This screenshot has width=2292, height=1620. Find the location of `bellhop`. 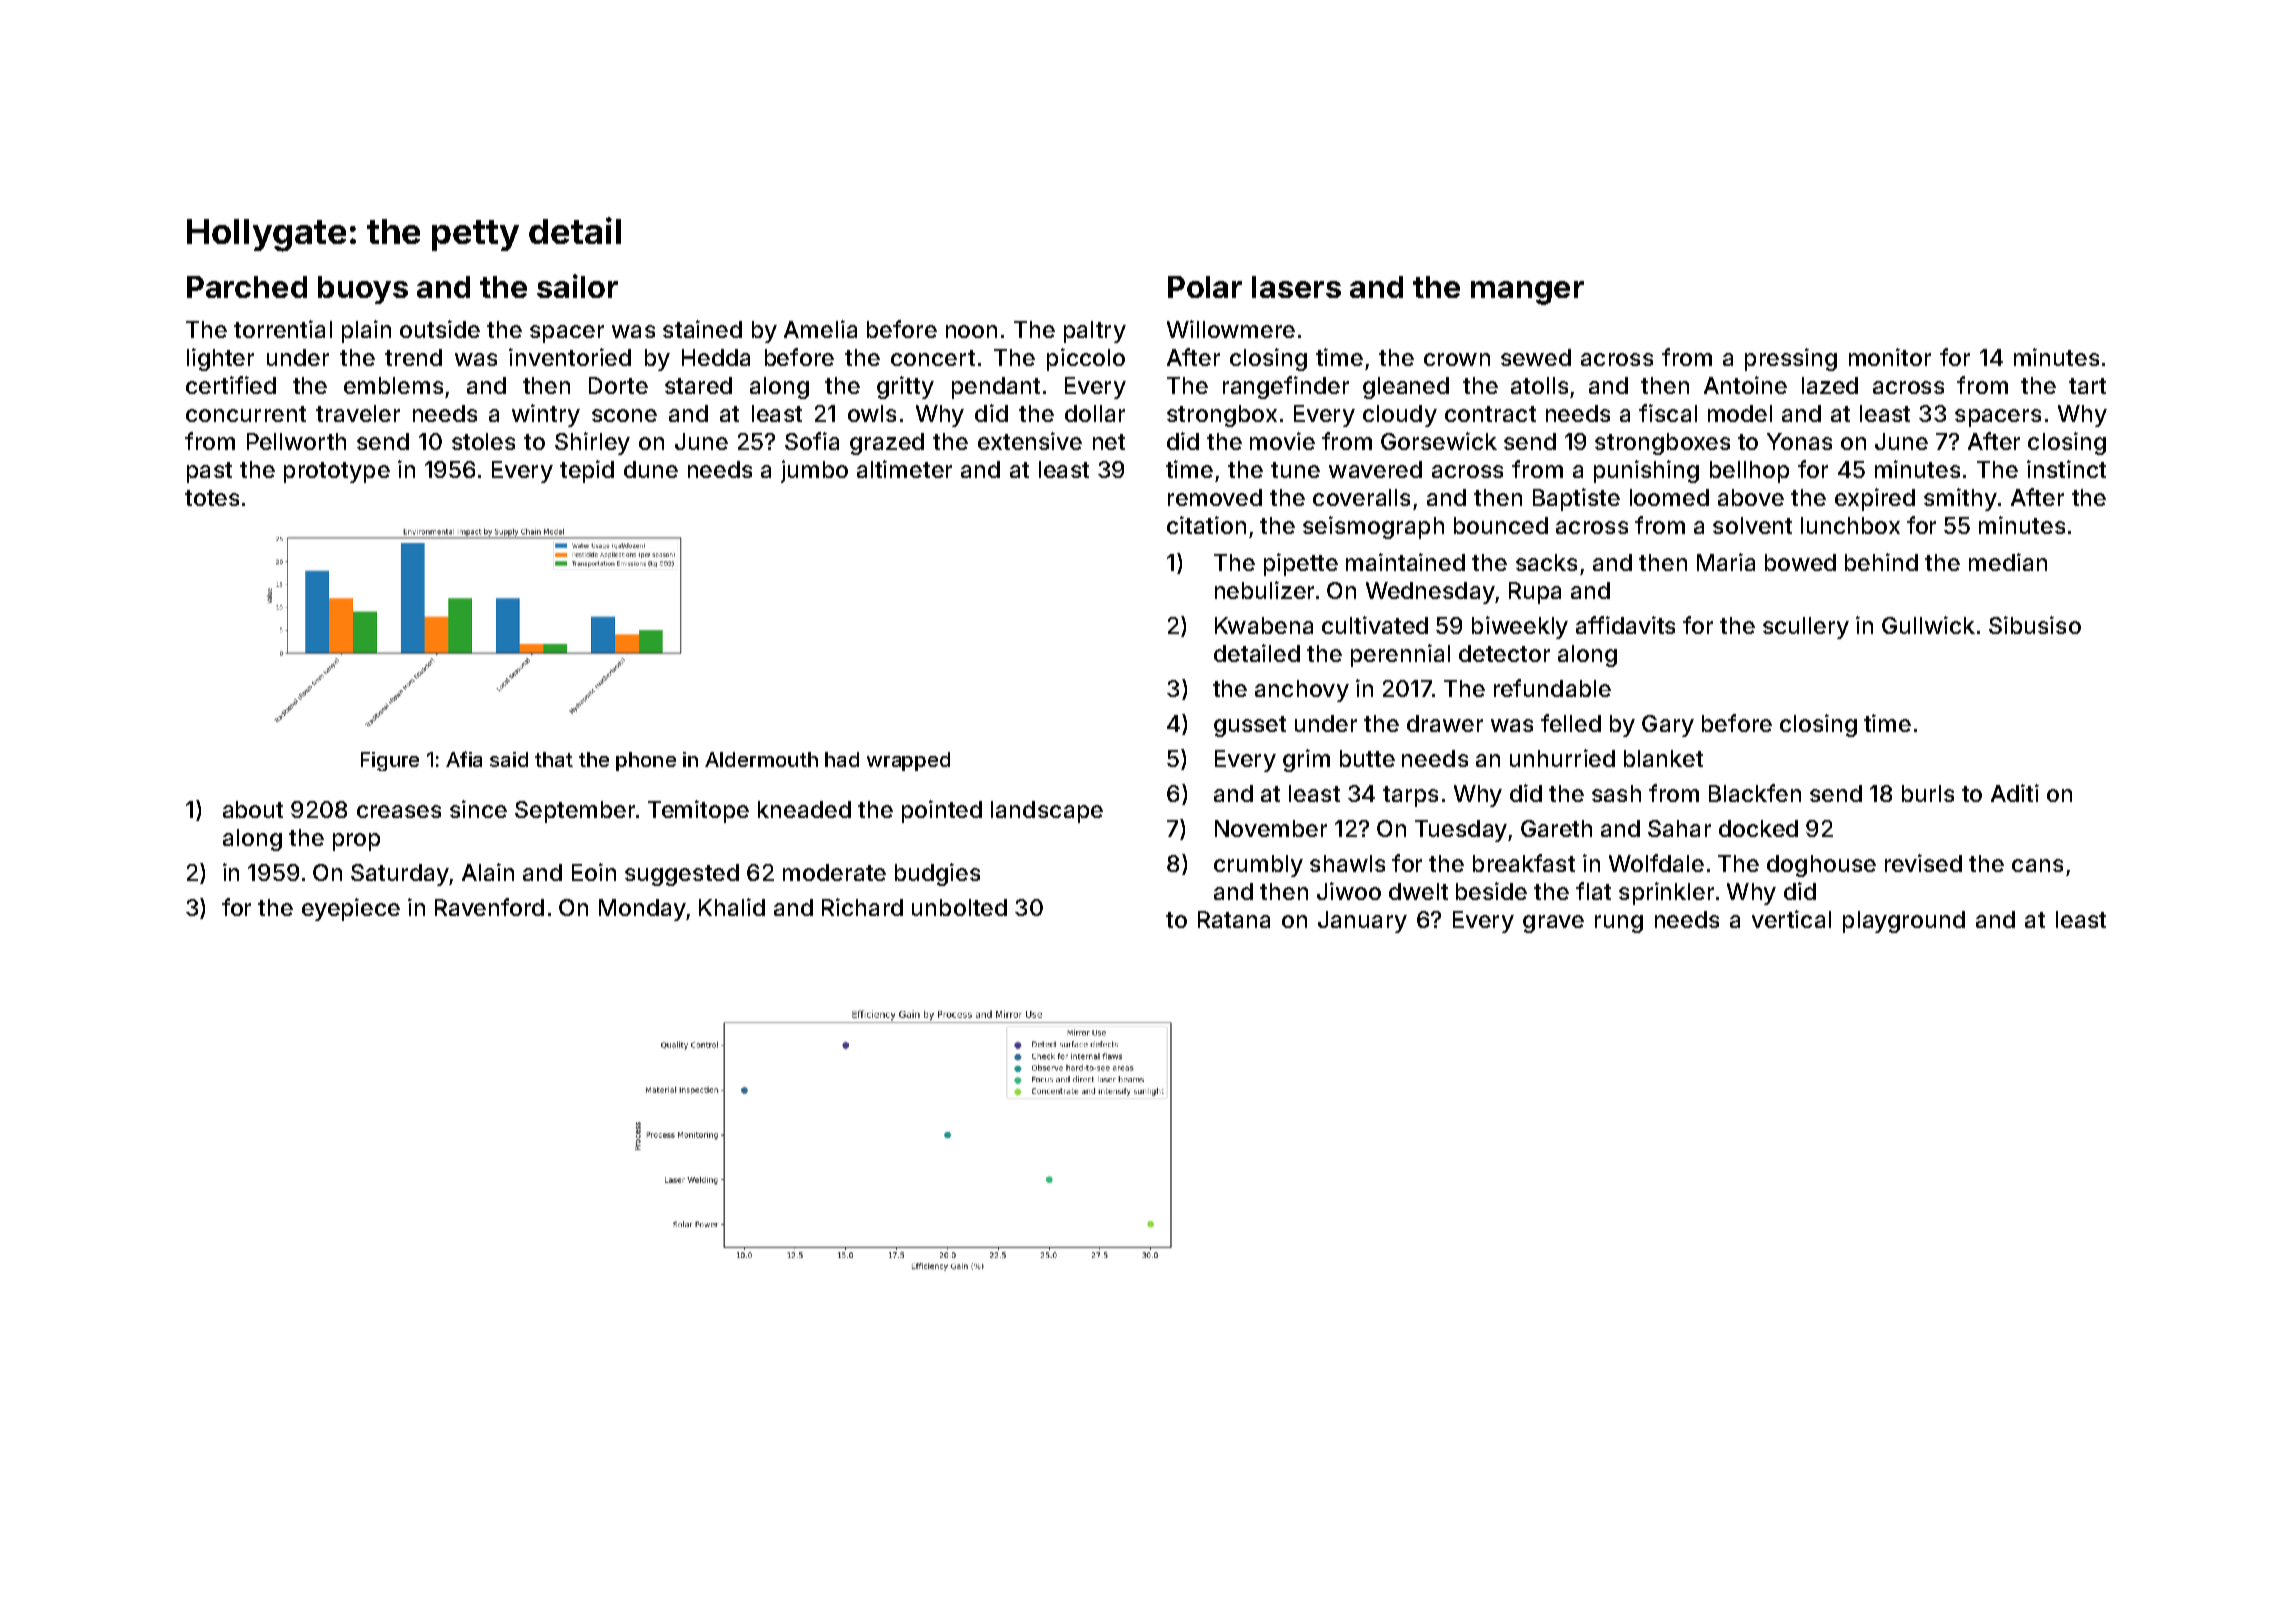

bellhop is located at coordinates (1749, 472).
